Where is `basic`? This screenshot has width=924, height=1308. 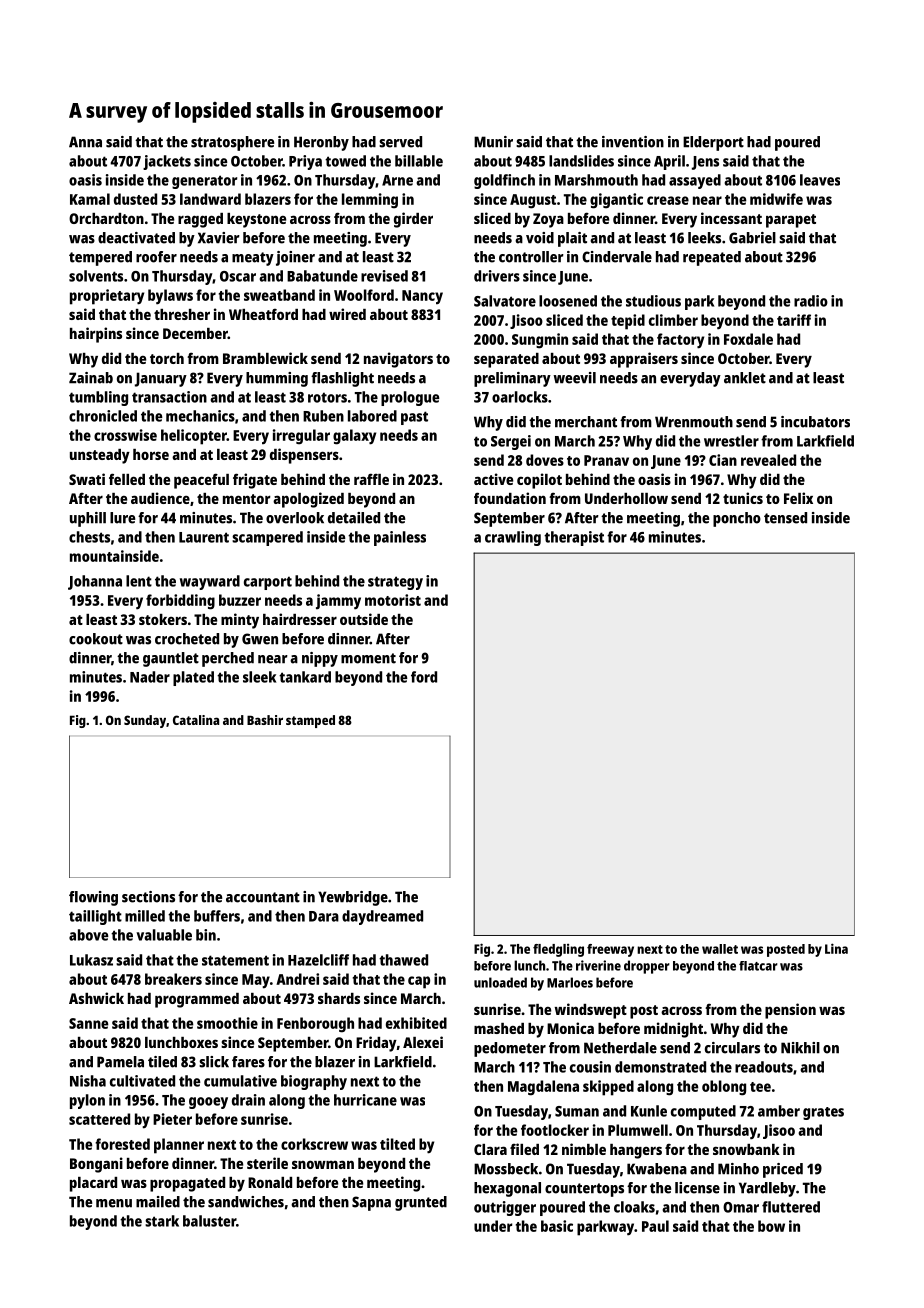 basic is located at coordinates (557, 1226).
